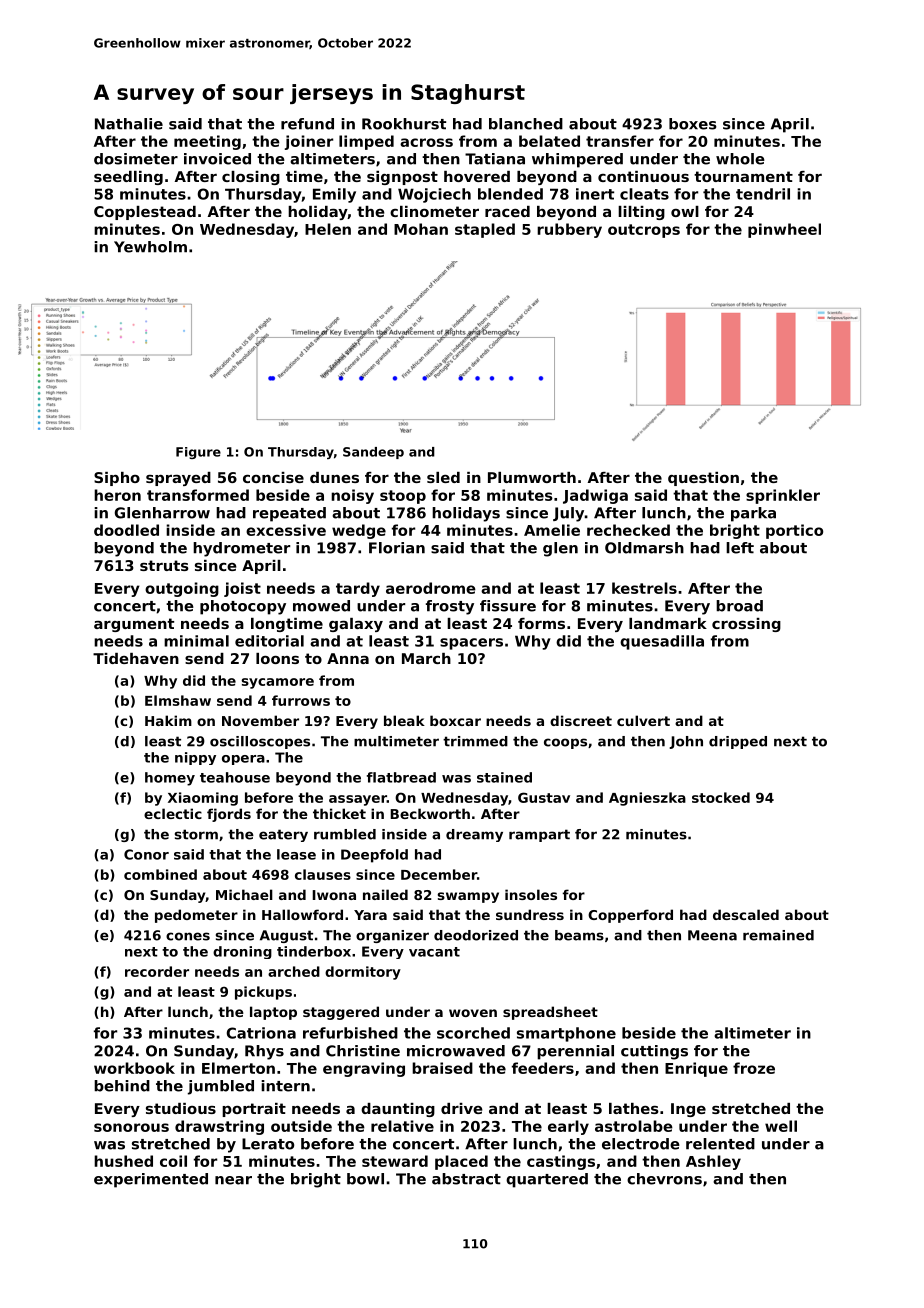 Image resolution: width=924 pixels, height=1308 pixels. Describe the element at coordinates (254, 1110) in the page. I see `portrait` at that location.
